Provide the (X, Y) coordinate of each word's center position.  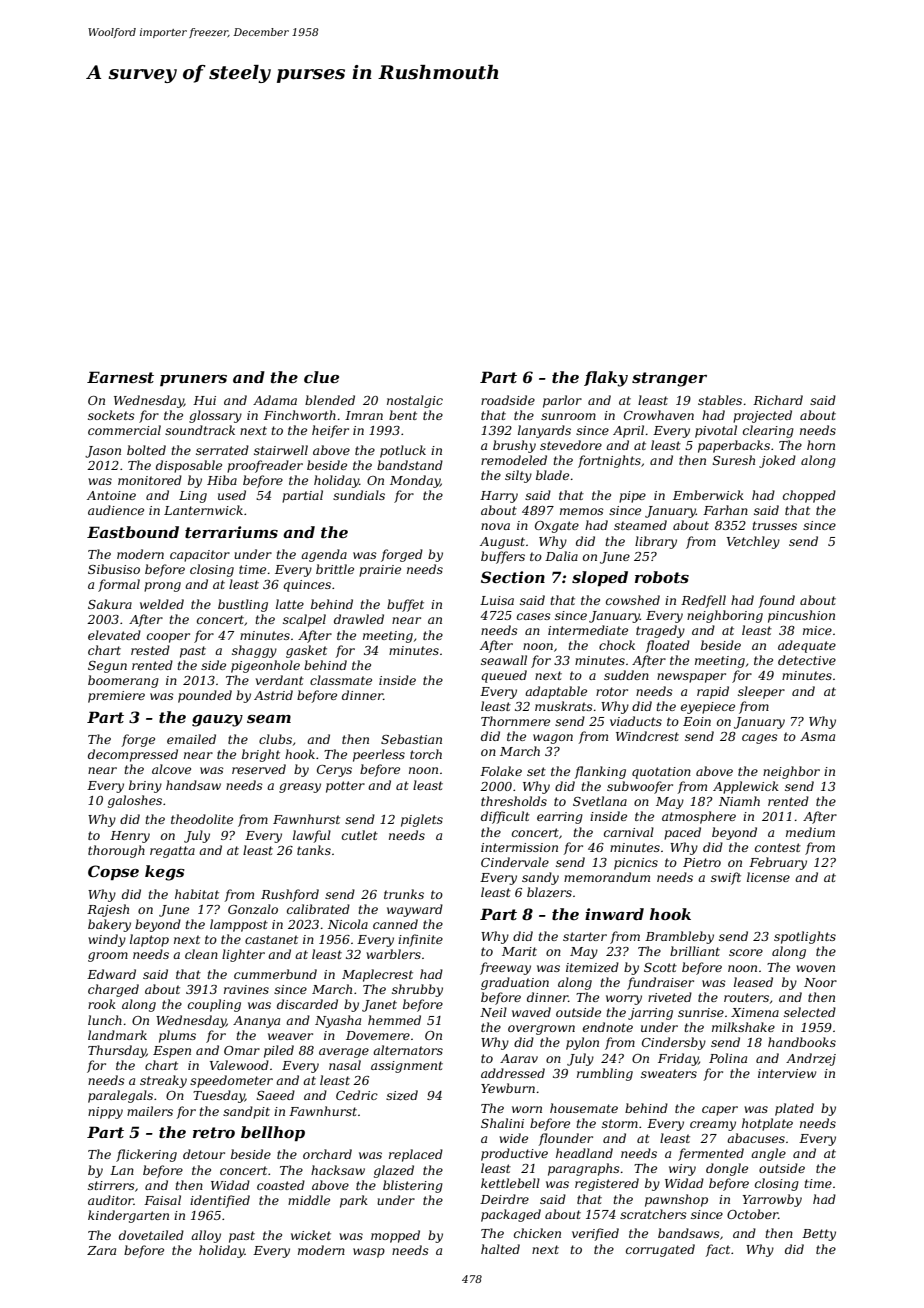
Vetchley (753, 542)
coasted (281, 1185)
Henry (130, 837)
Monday (415, 481)
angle (768, 1154)
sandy (540, 878)
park (354, 1201)
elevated (114, 635)
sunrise (701, 1012)
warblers (393, 954)
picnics (636, 864)
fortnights (609, 461)
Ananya (256, 1022)
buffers (503, 557)
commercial (124, 430)
